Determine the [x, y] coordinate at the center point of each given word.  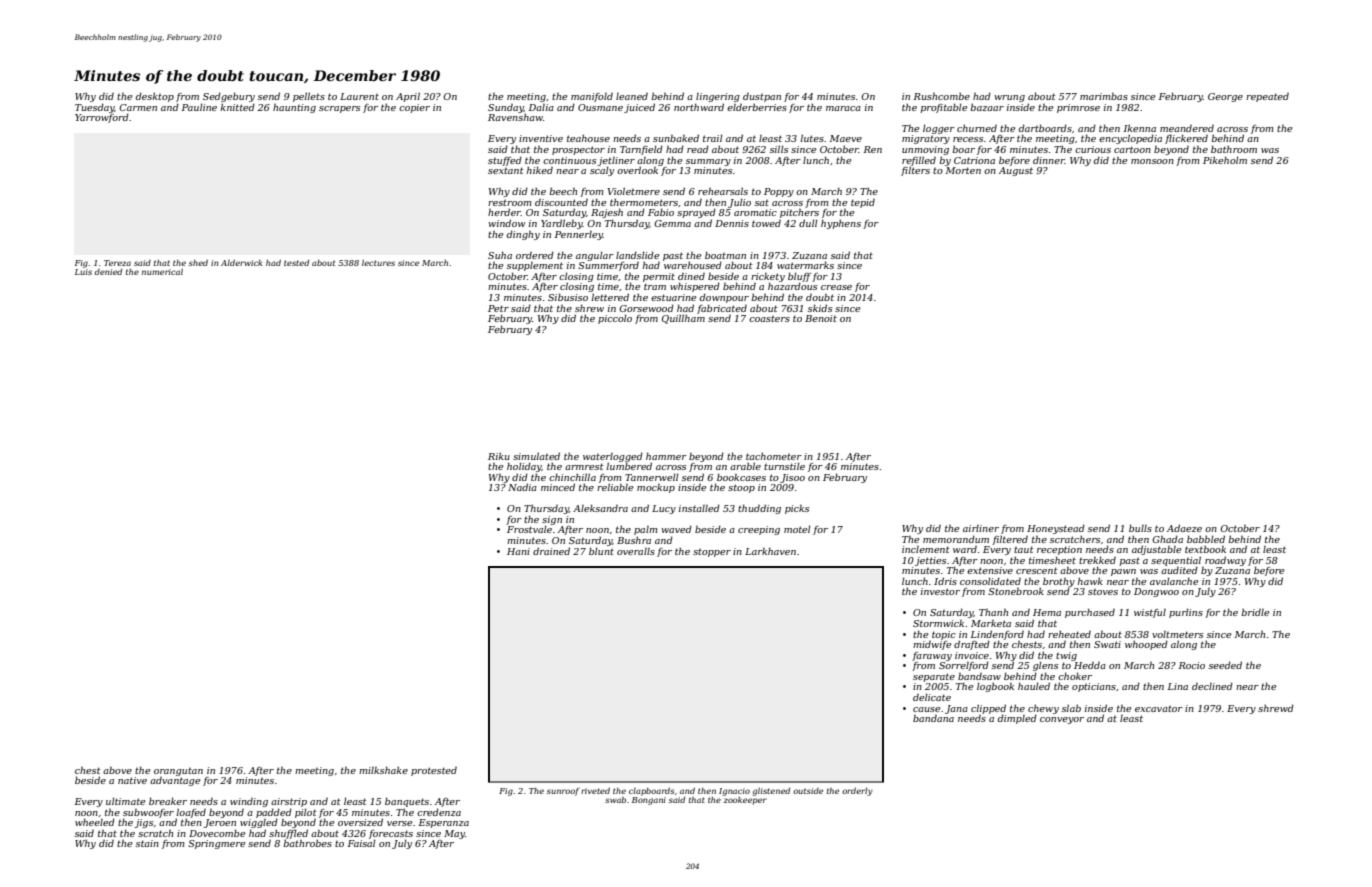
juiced [639, 108]
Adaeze [1184, 528]
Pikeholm [1225, 160]
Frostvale [529, 529]
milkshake [383, 770]
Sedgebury [229, 97]
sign [552, 521]
